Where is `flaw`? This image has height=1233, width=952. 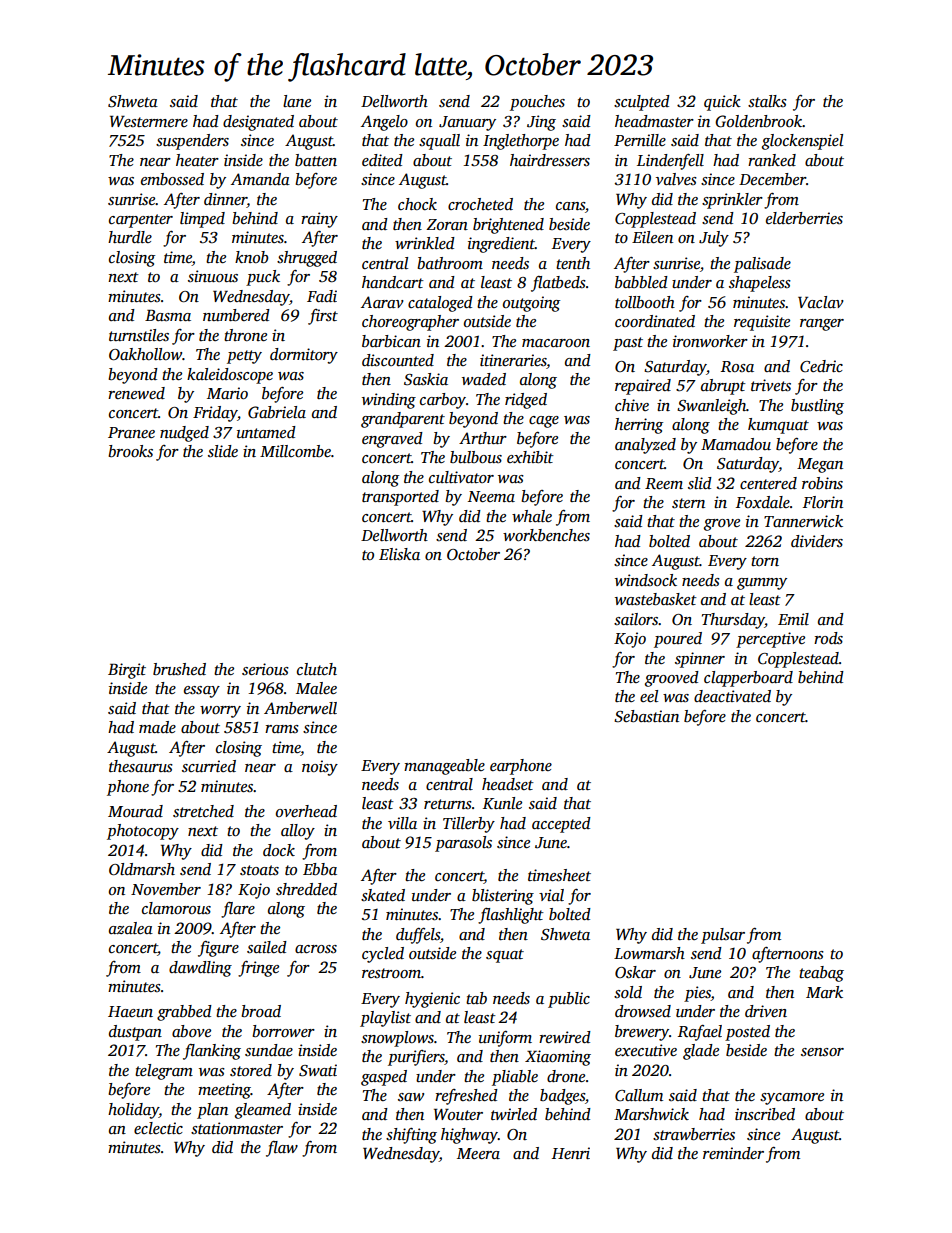
flaw is located at coordinates (282, 1149).
